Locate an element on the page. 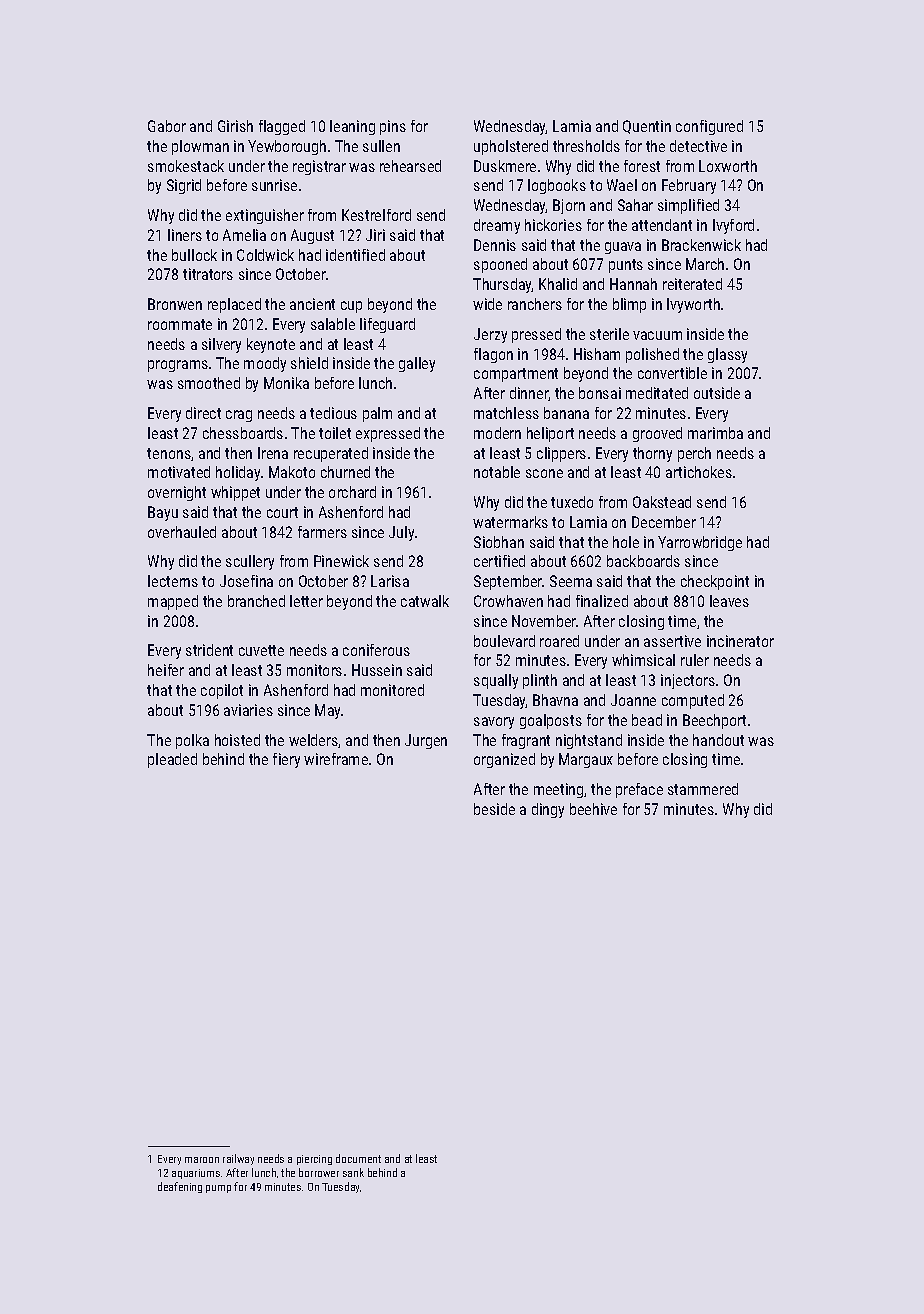 The image size is (924, 1314). railway is located at coordinates (238, 1159).
